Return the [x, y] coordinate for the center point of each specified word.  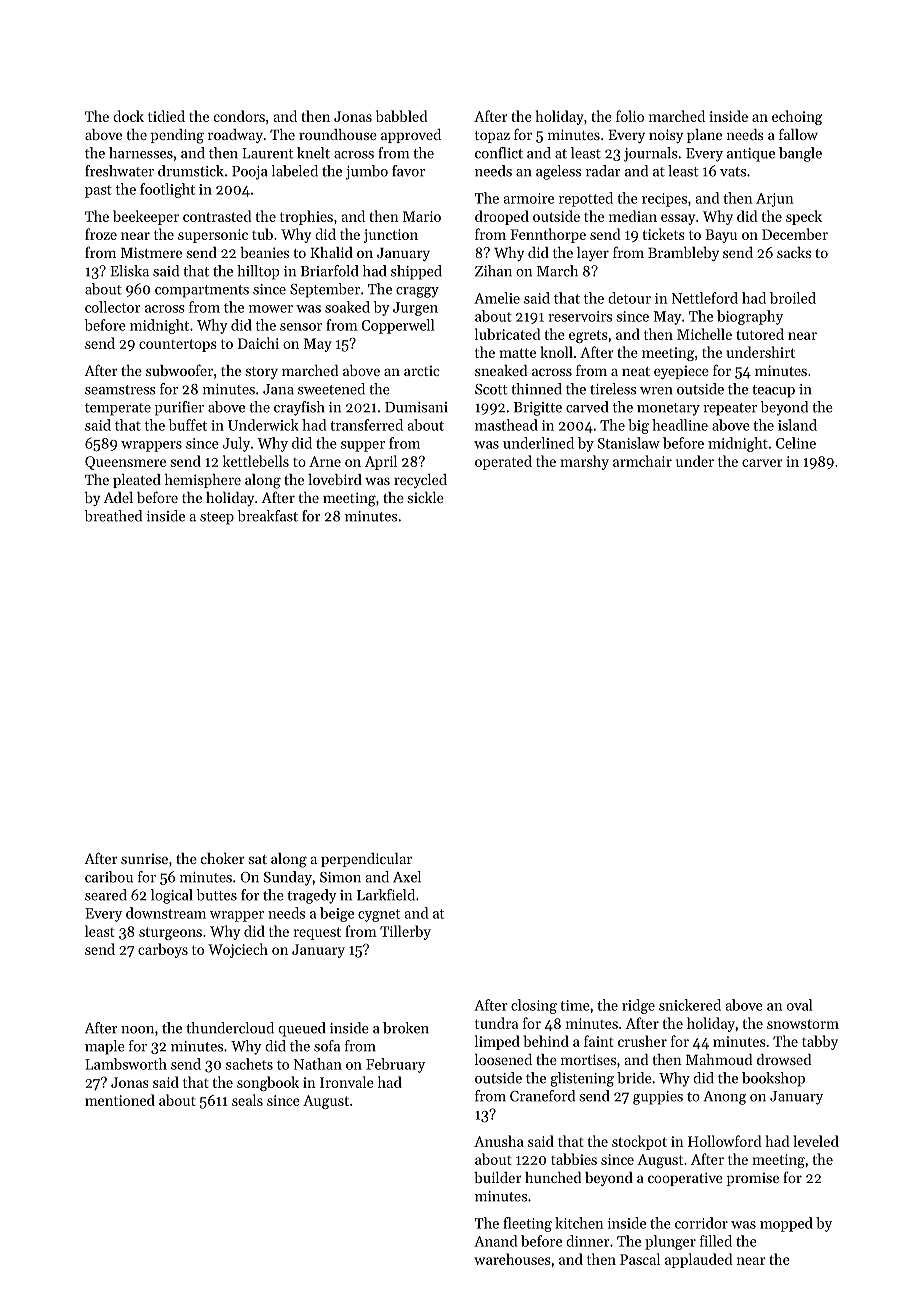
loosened [503, 1059]
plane [704, 136]
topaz [492, 137]
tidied [166, 116]
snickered [690, 1005]
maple [105, 1047]
